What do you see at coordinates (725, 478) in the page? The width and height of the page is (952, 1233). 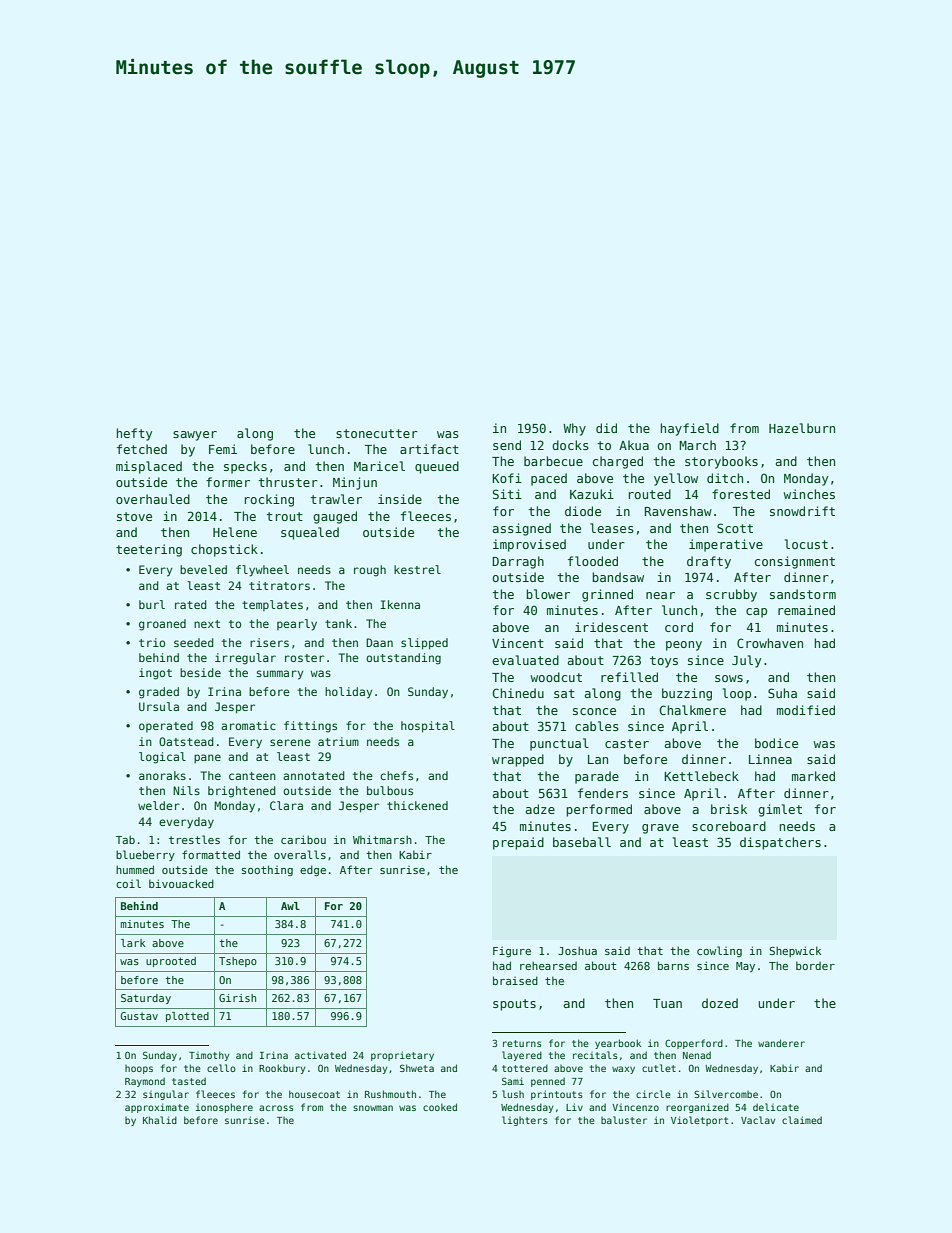 I see `ditch` at bounding box center [725, 478].
